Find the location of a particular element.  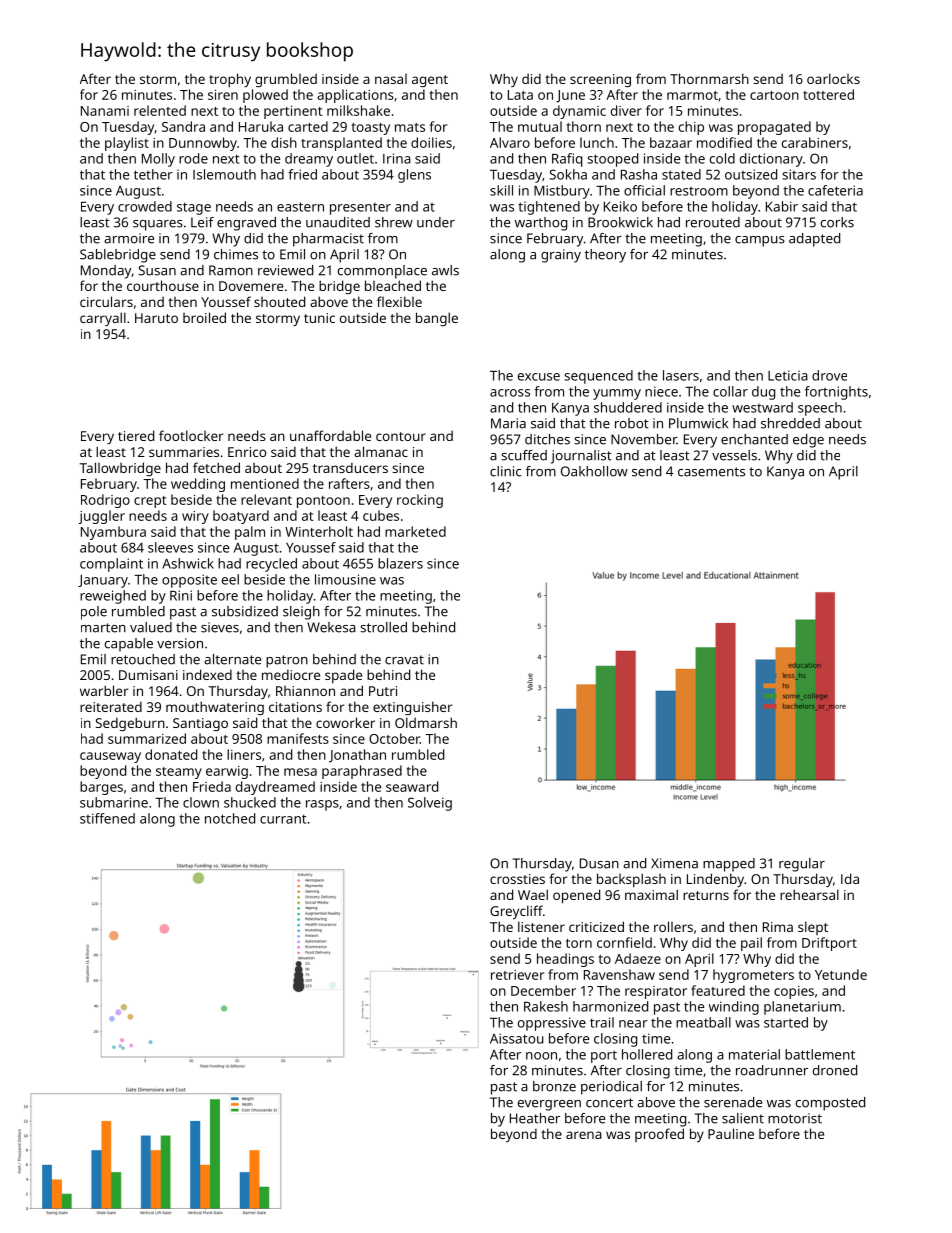

blazers is located at coordinates (400, 563).
